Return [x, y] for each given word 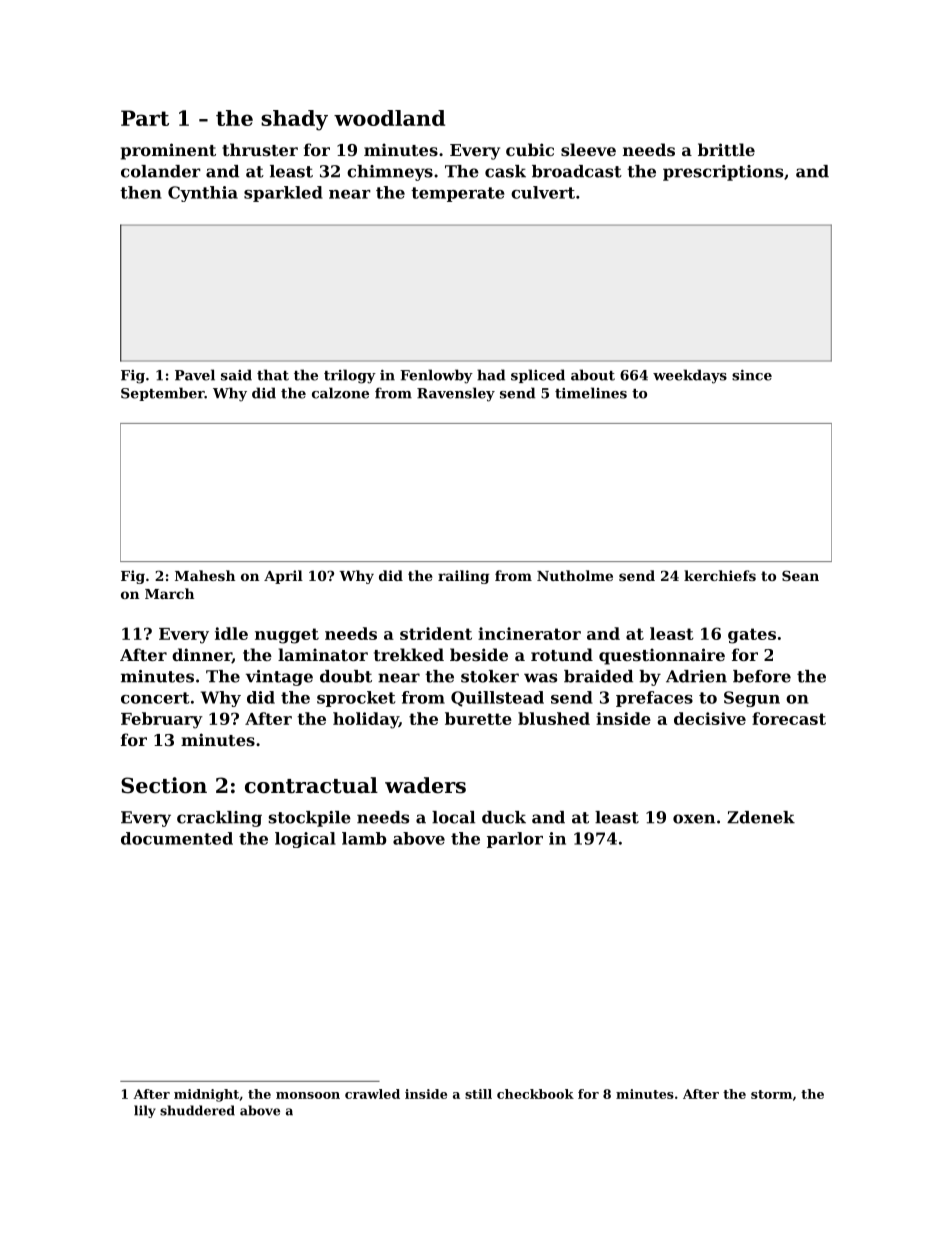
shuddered [197, 1110]
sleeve [588, 149]
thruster [260, 149]
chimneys [390, 173]
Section [164, 785]
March [169, 593]
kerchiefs [720, 575]
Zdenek [761, 817]
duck [504, 817]
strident [436, 633]
